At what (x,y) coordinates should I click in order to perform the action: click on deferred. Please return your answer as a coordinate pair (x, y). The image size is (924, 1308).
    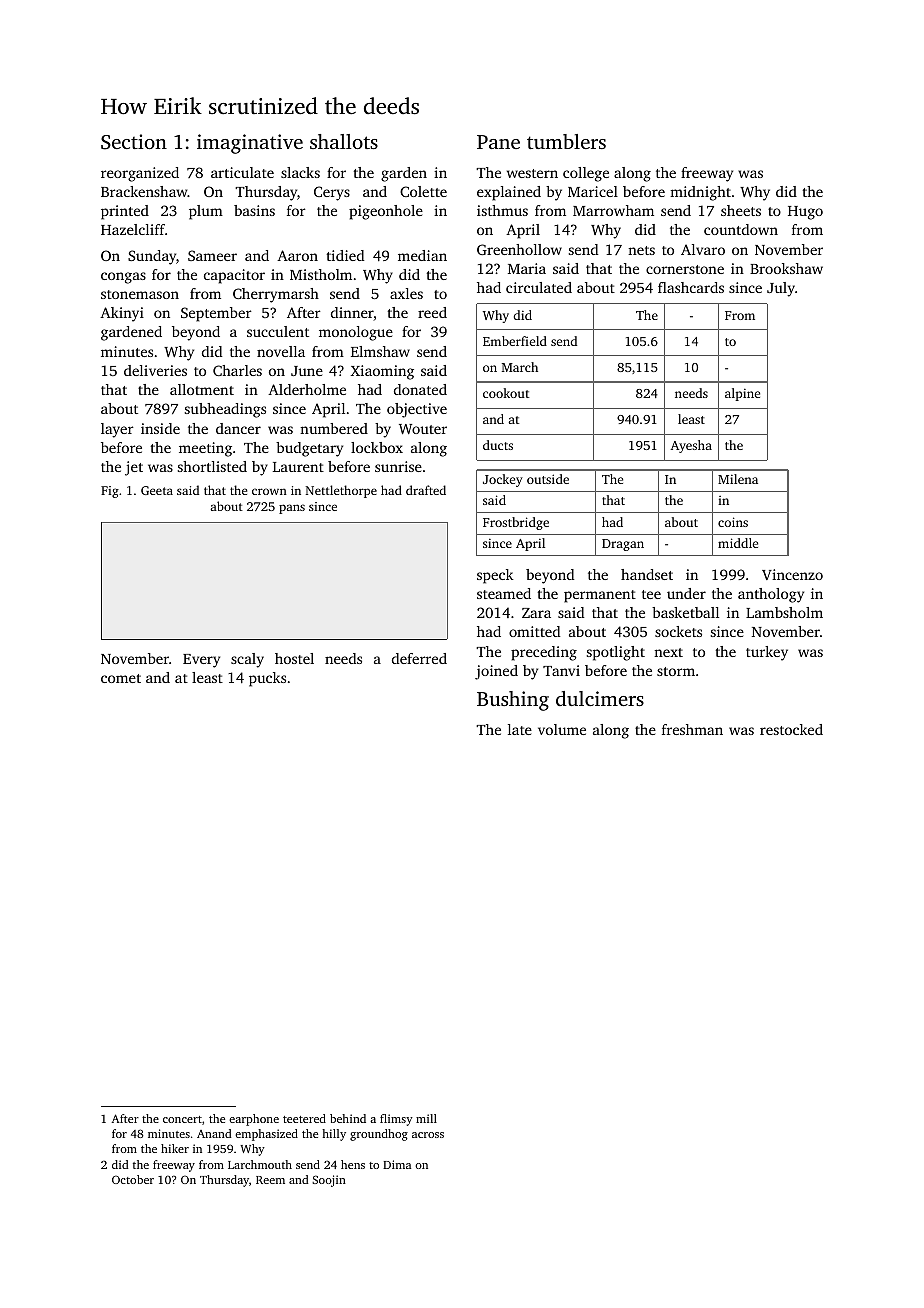
    Looking at the image, I should click on (419, 658).
